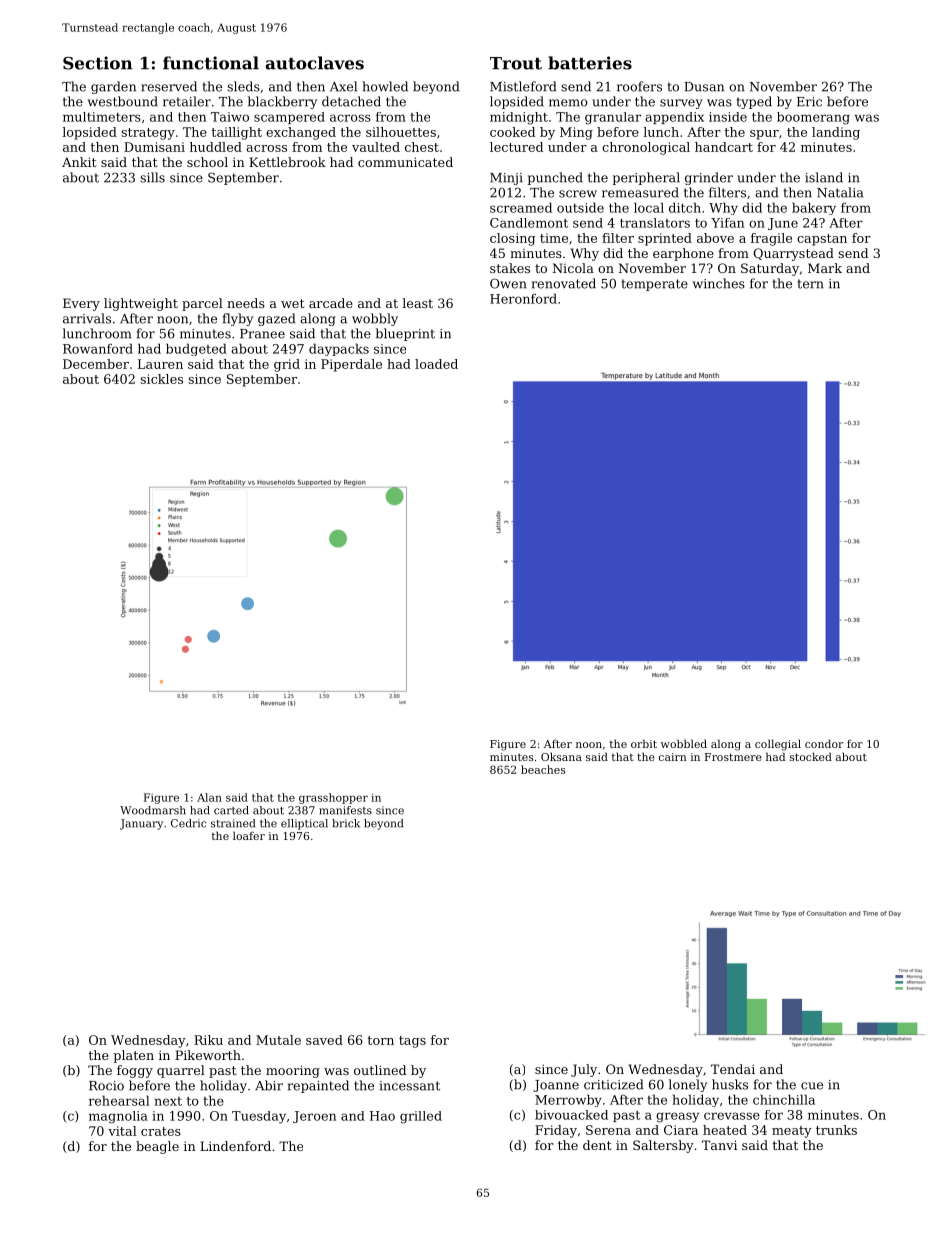  I want to click on arrivals, so click(87, 318).
